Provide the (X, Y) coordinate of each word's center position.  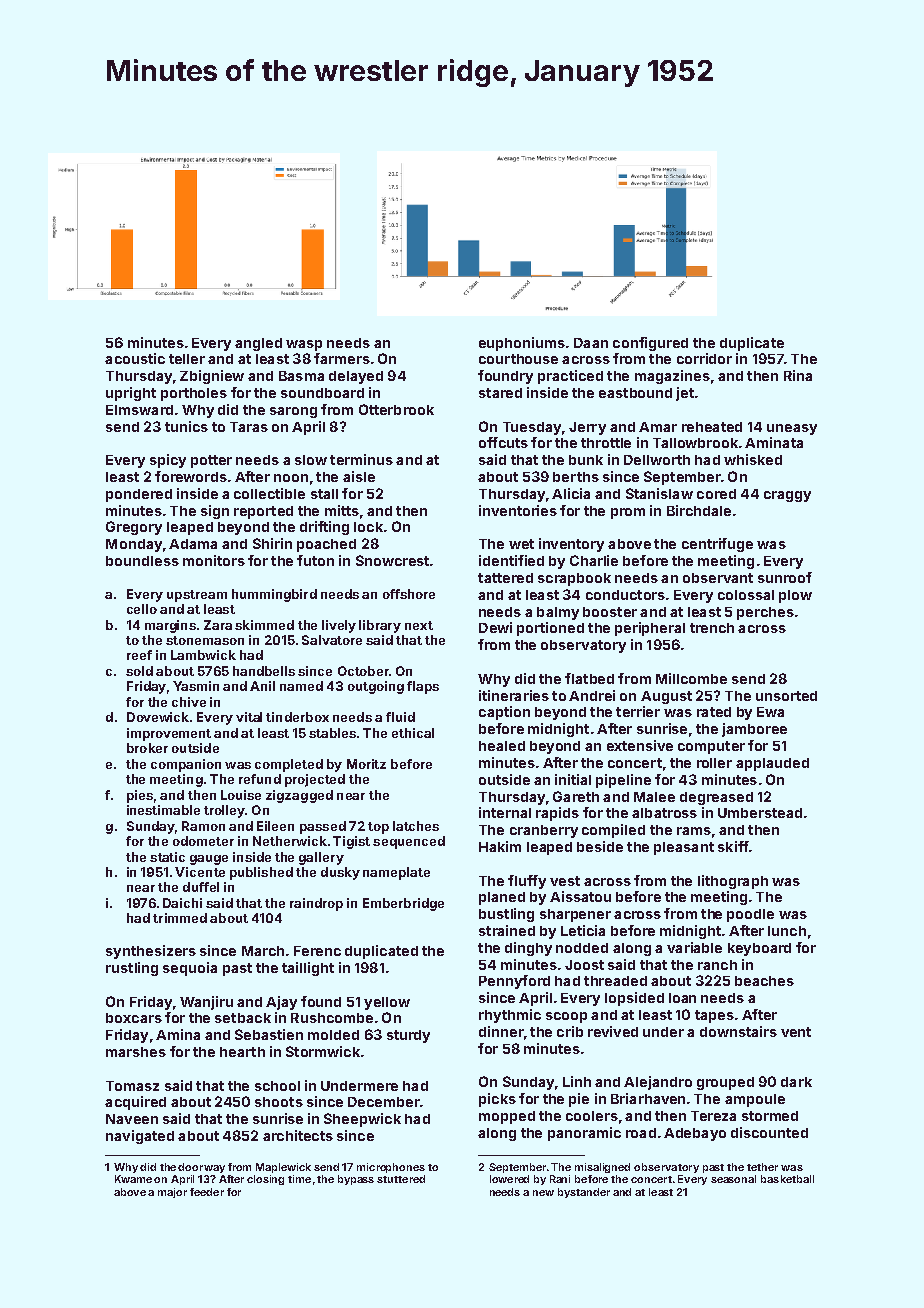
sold (139, 671)
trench (712, 628)
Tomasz (132, 1086)
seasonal (733, 1179)
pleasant (684, 848)
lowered (509, 1179)
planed (502, 898)
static (167, 857)
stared (500, 393)
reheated (712, 427)
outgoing (376, 687)
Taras (249, 427)
